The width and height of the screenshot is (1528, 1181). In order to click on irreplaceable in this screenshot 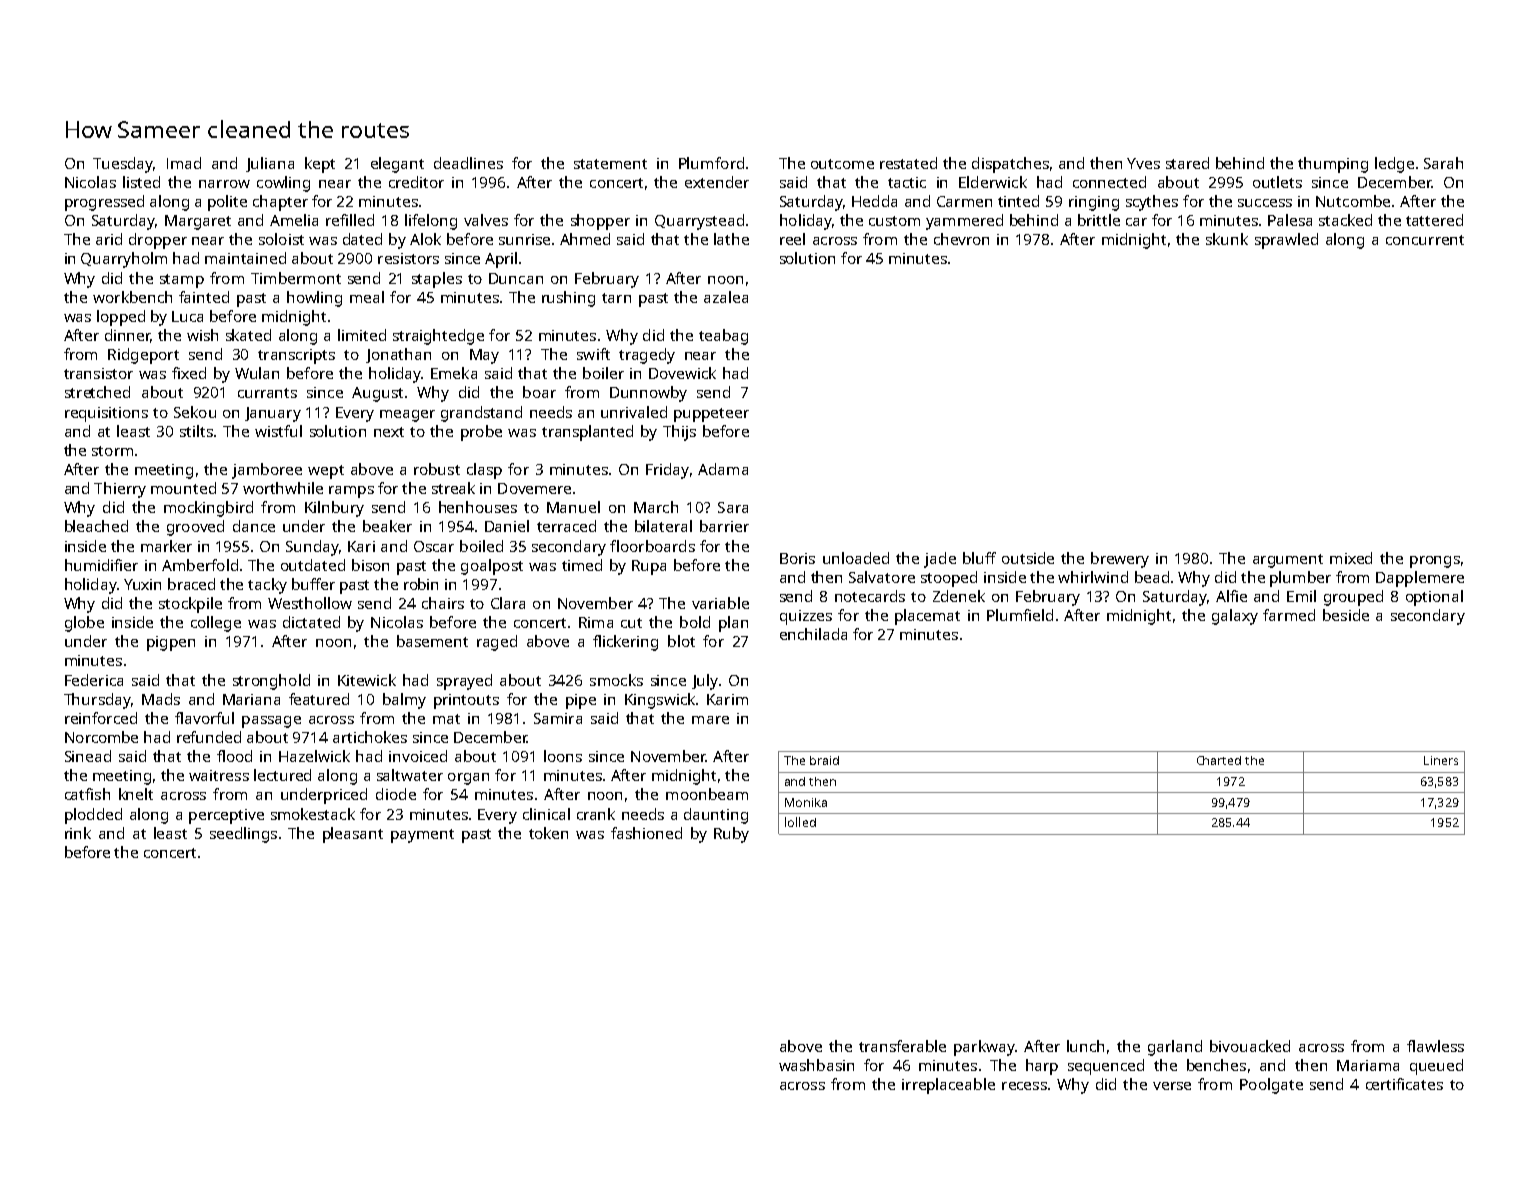, I will do `click(948, 1086)`.
